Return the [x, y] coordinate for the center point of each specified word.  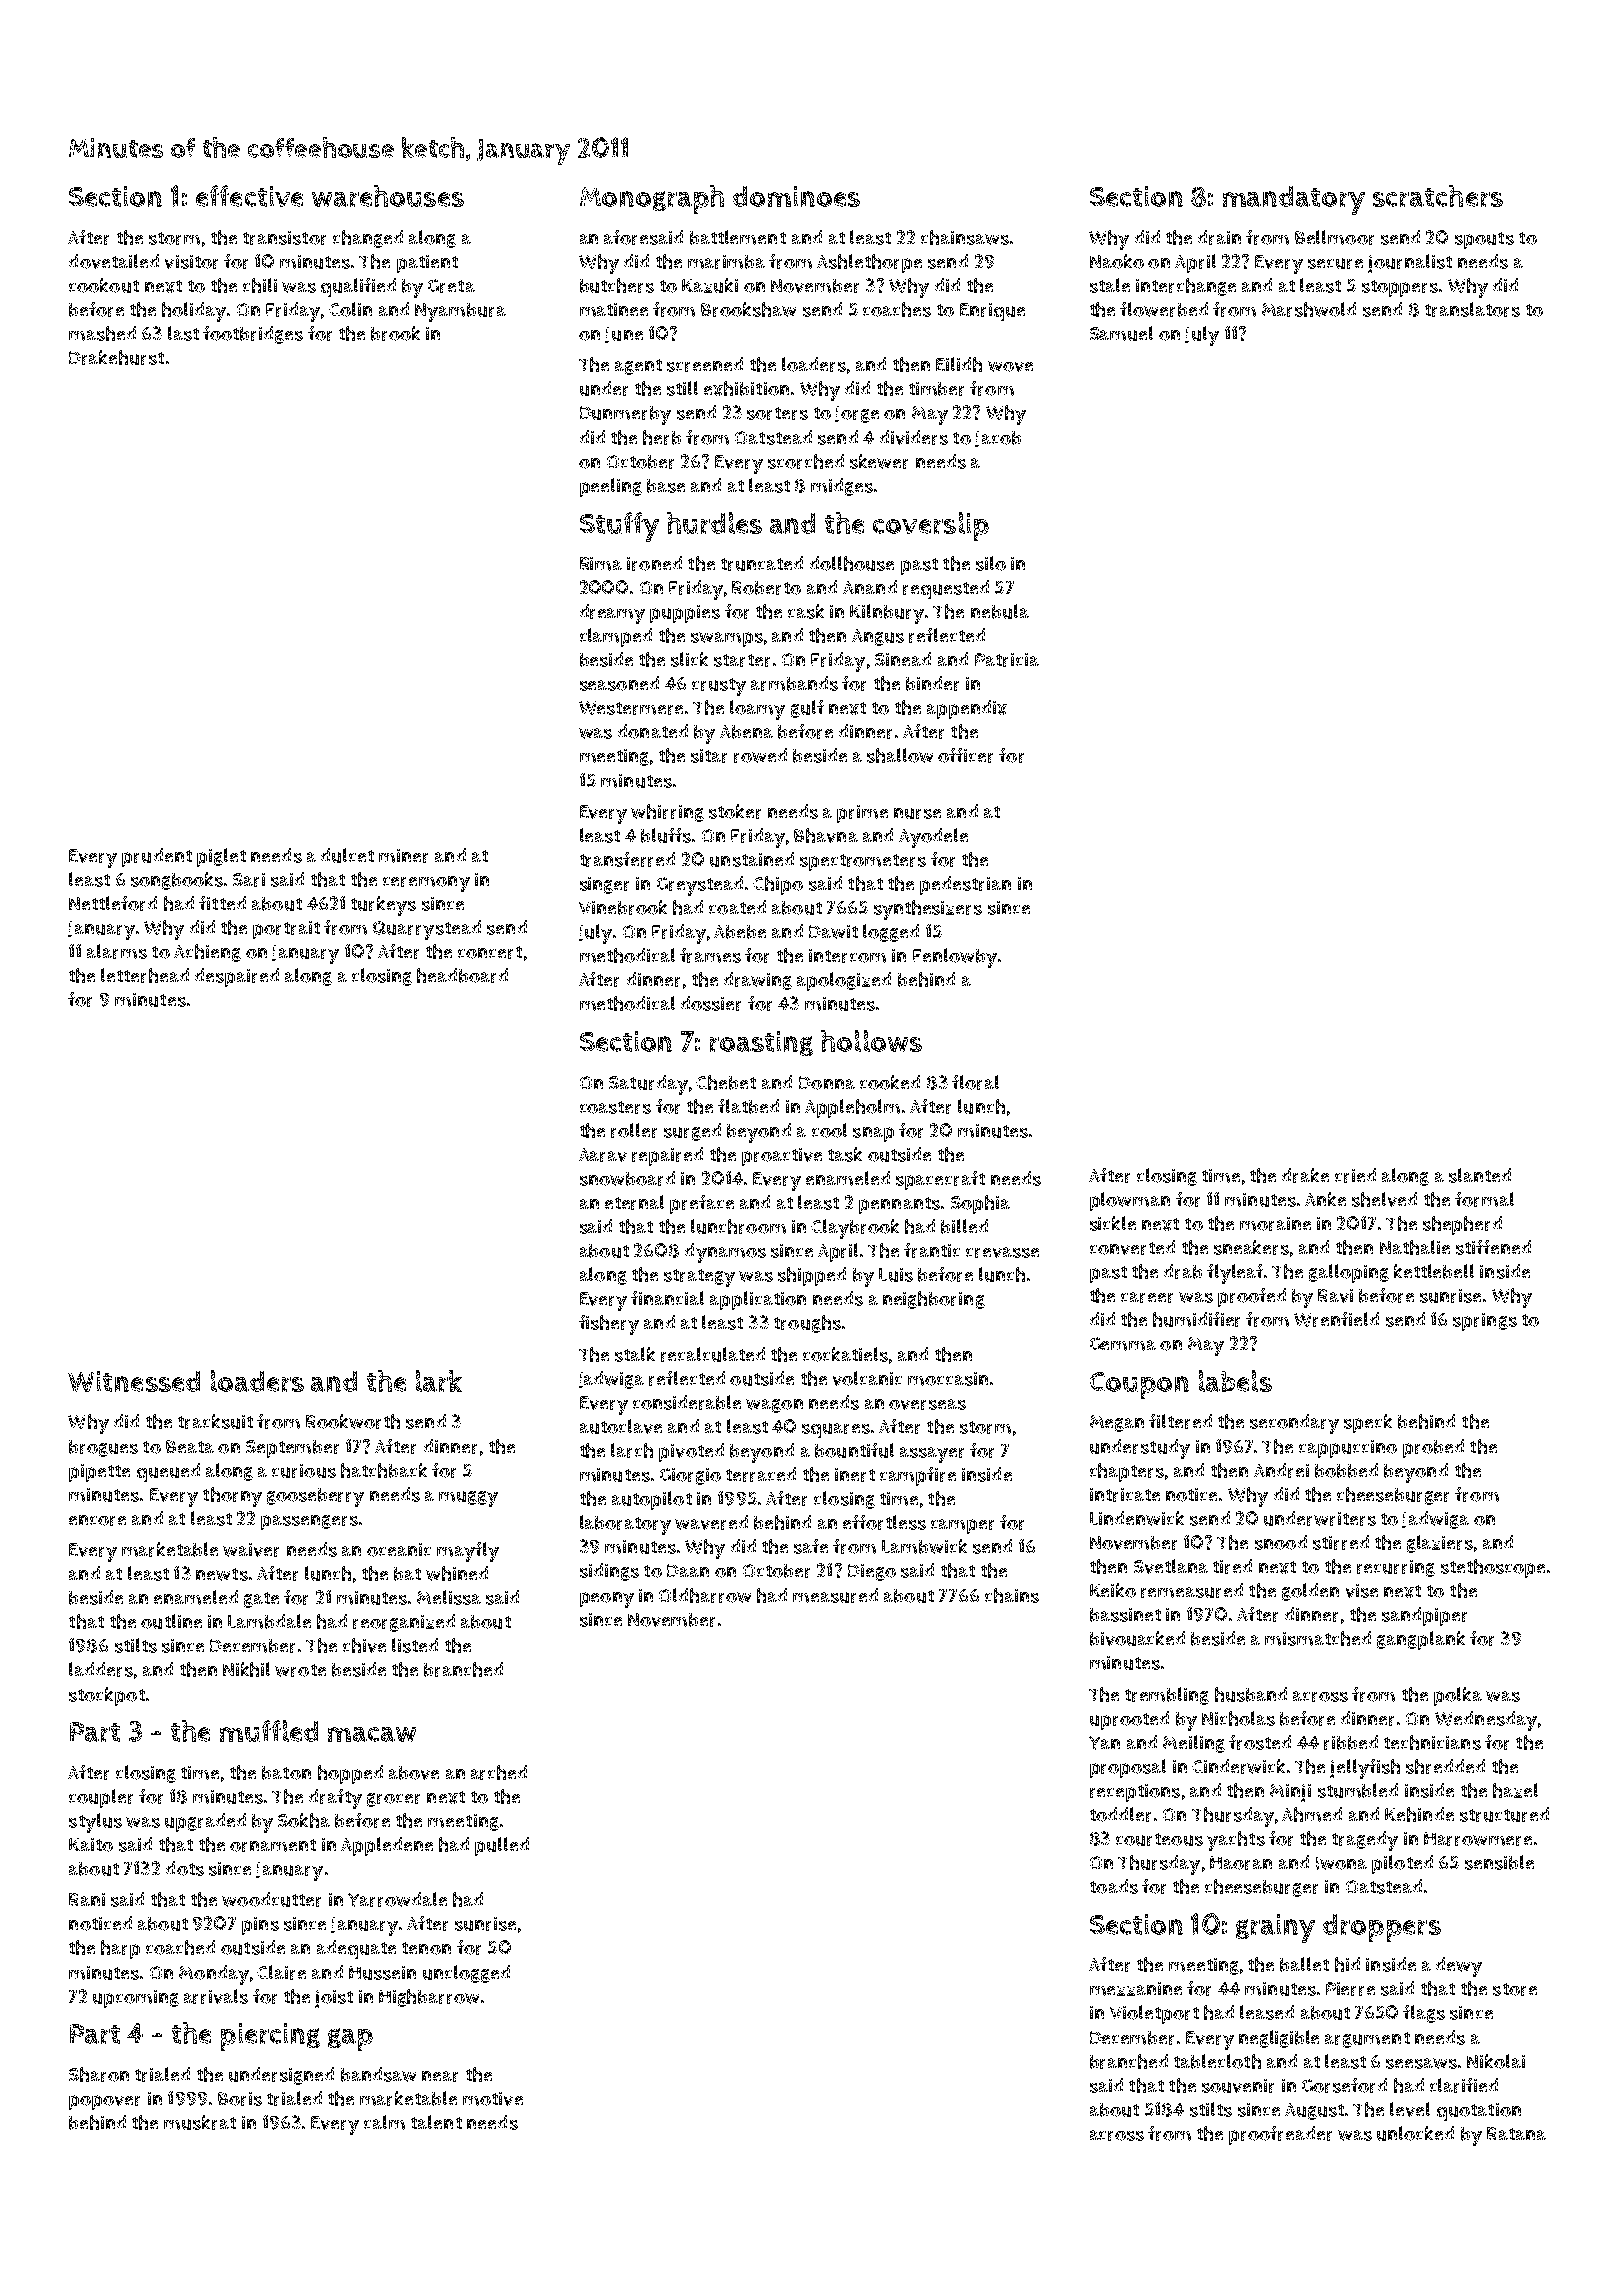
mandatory [1294, 200]
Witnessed [134, 1381]
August [1314, 2111]
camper [962, 1526]
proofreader [1280, 2135]
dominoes [796, 196]
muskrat [200, 2122]
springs [1485, 1322]
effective [249, 196]
